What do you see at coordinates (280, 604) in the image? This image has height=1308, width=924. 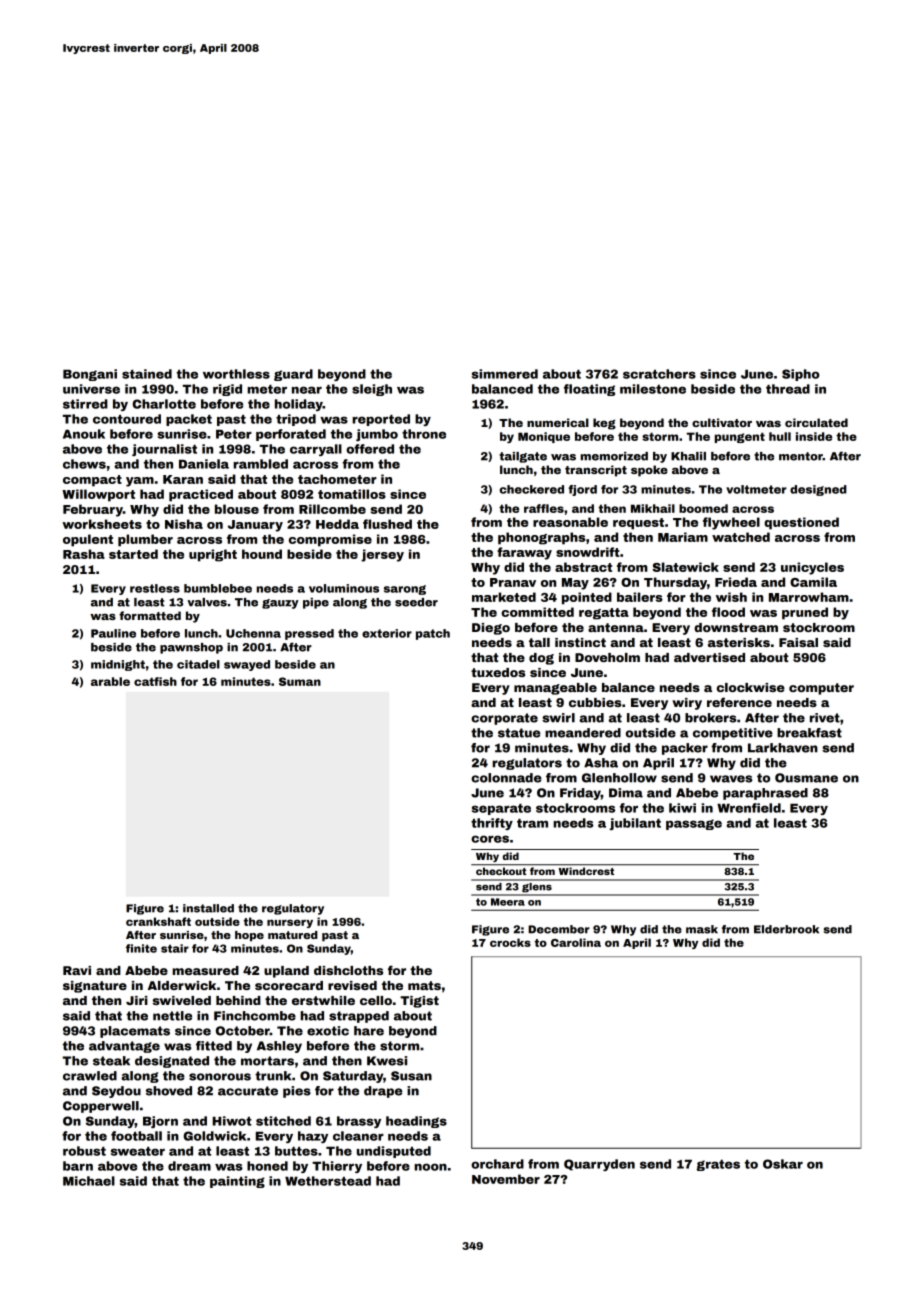 I see `gauzy` at bounding box center [280, 604].
